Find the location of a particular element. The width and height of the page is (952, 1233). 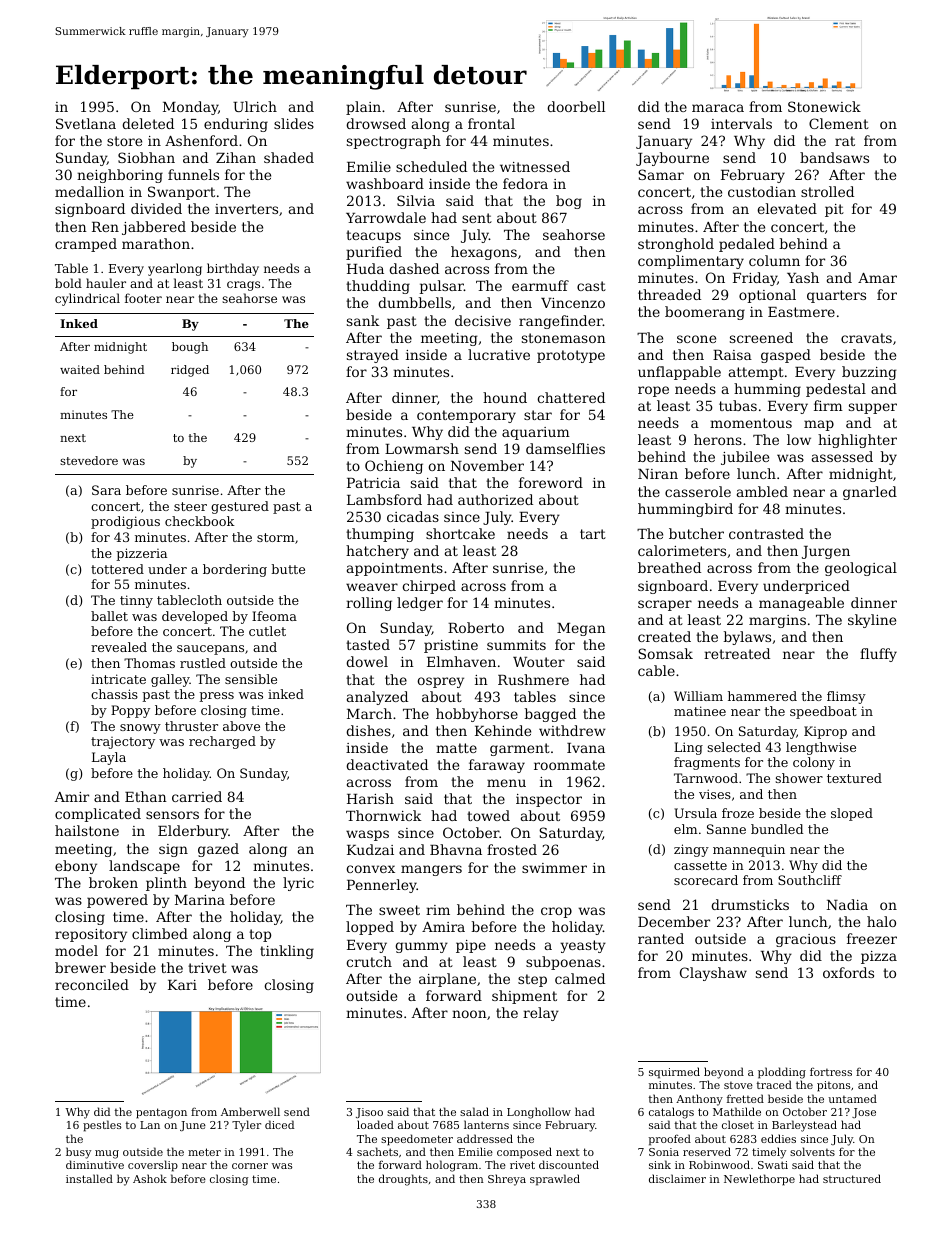

butcher is located at coordinates (696, 533).
